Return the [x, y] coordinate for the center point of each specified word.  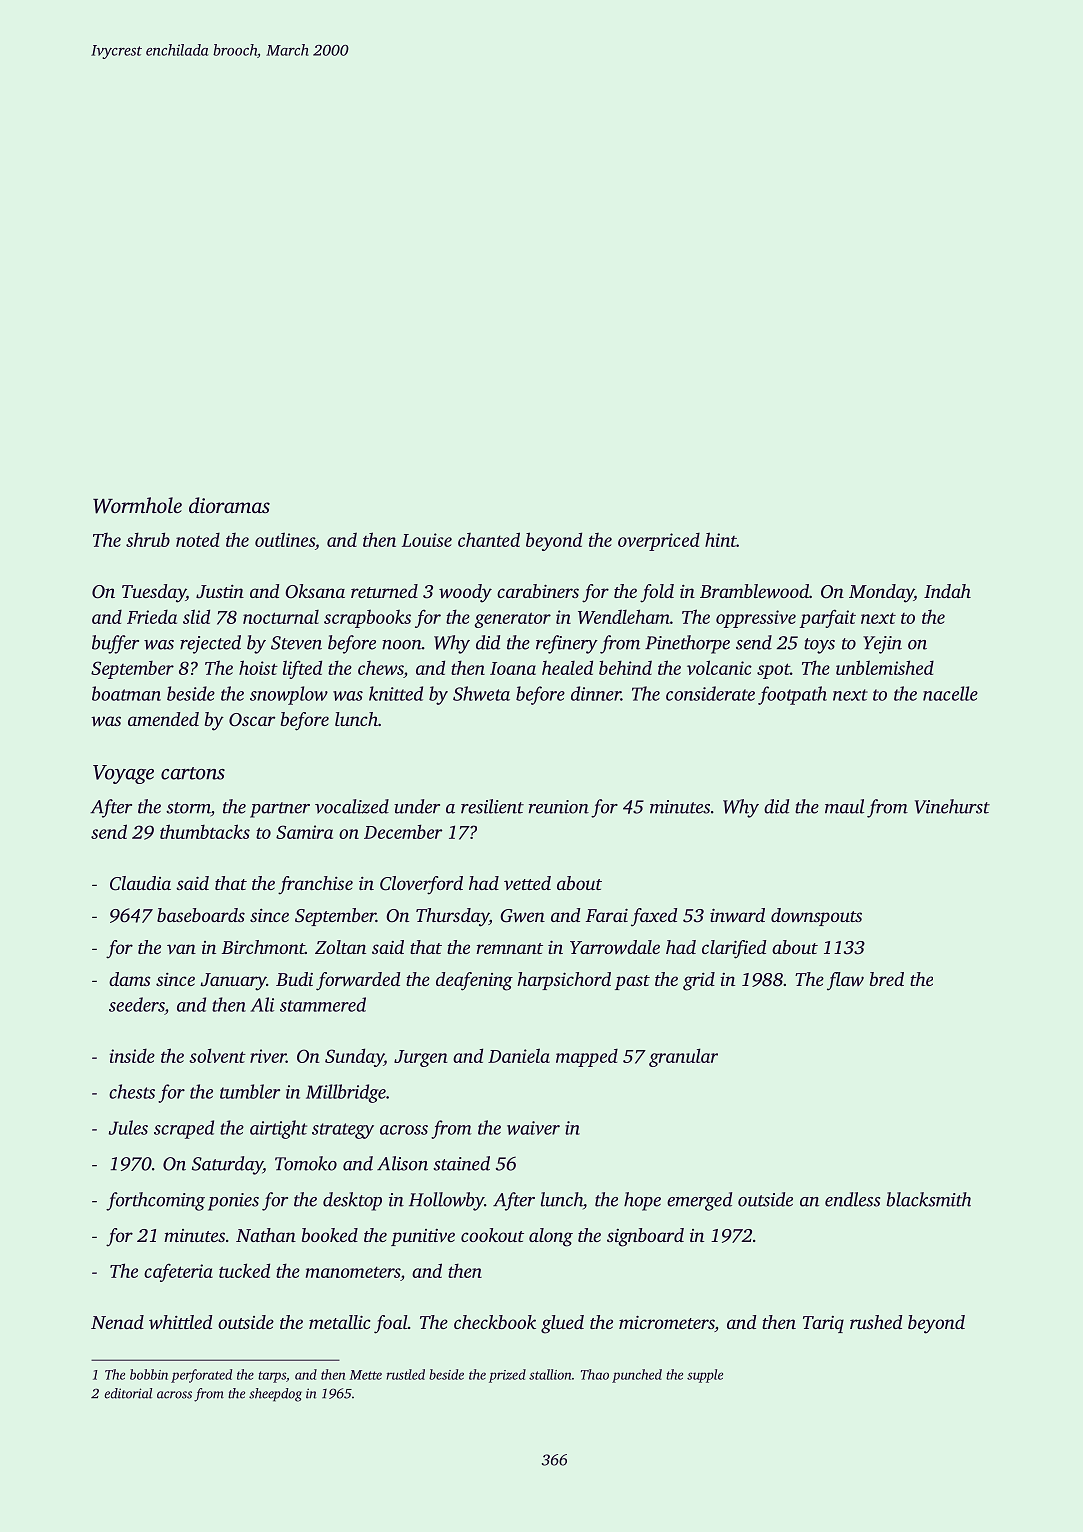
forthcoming [155, 1201]
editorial [128, 1393]
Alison [402, 1163]
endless [852, 1199]
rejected [210, 644]
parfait [828, 618]
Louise [427, 540]
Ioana [513, 668]
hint [721, 539]
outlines [285, 539]
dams [130, 979]
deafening [474, 981]
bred [887, 979]
